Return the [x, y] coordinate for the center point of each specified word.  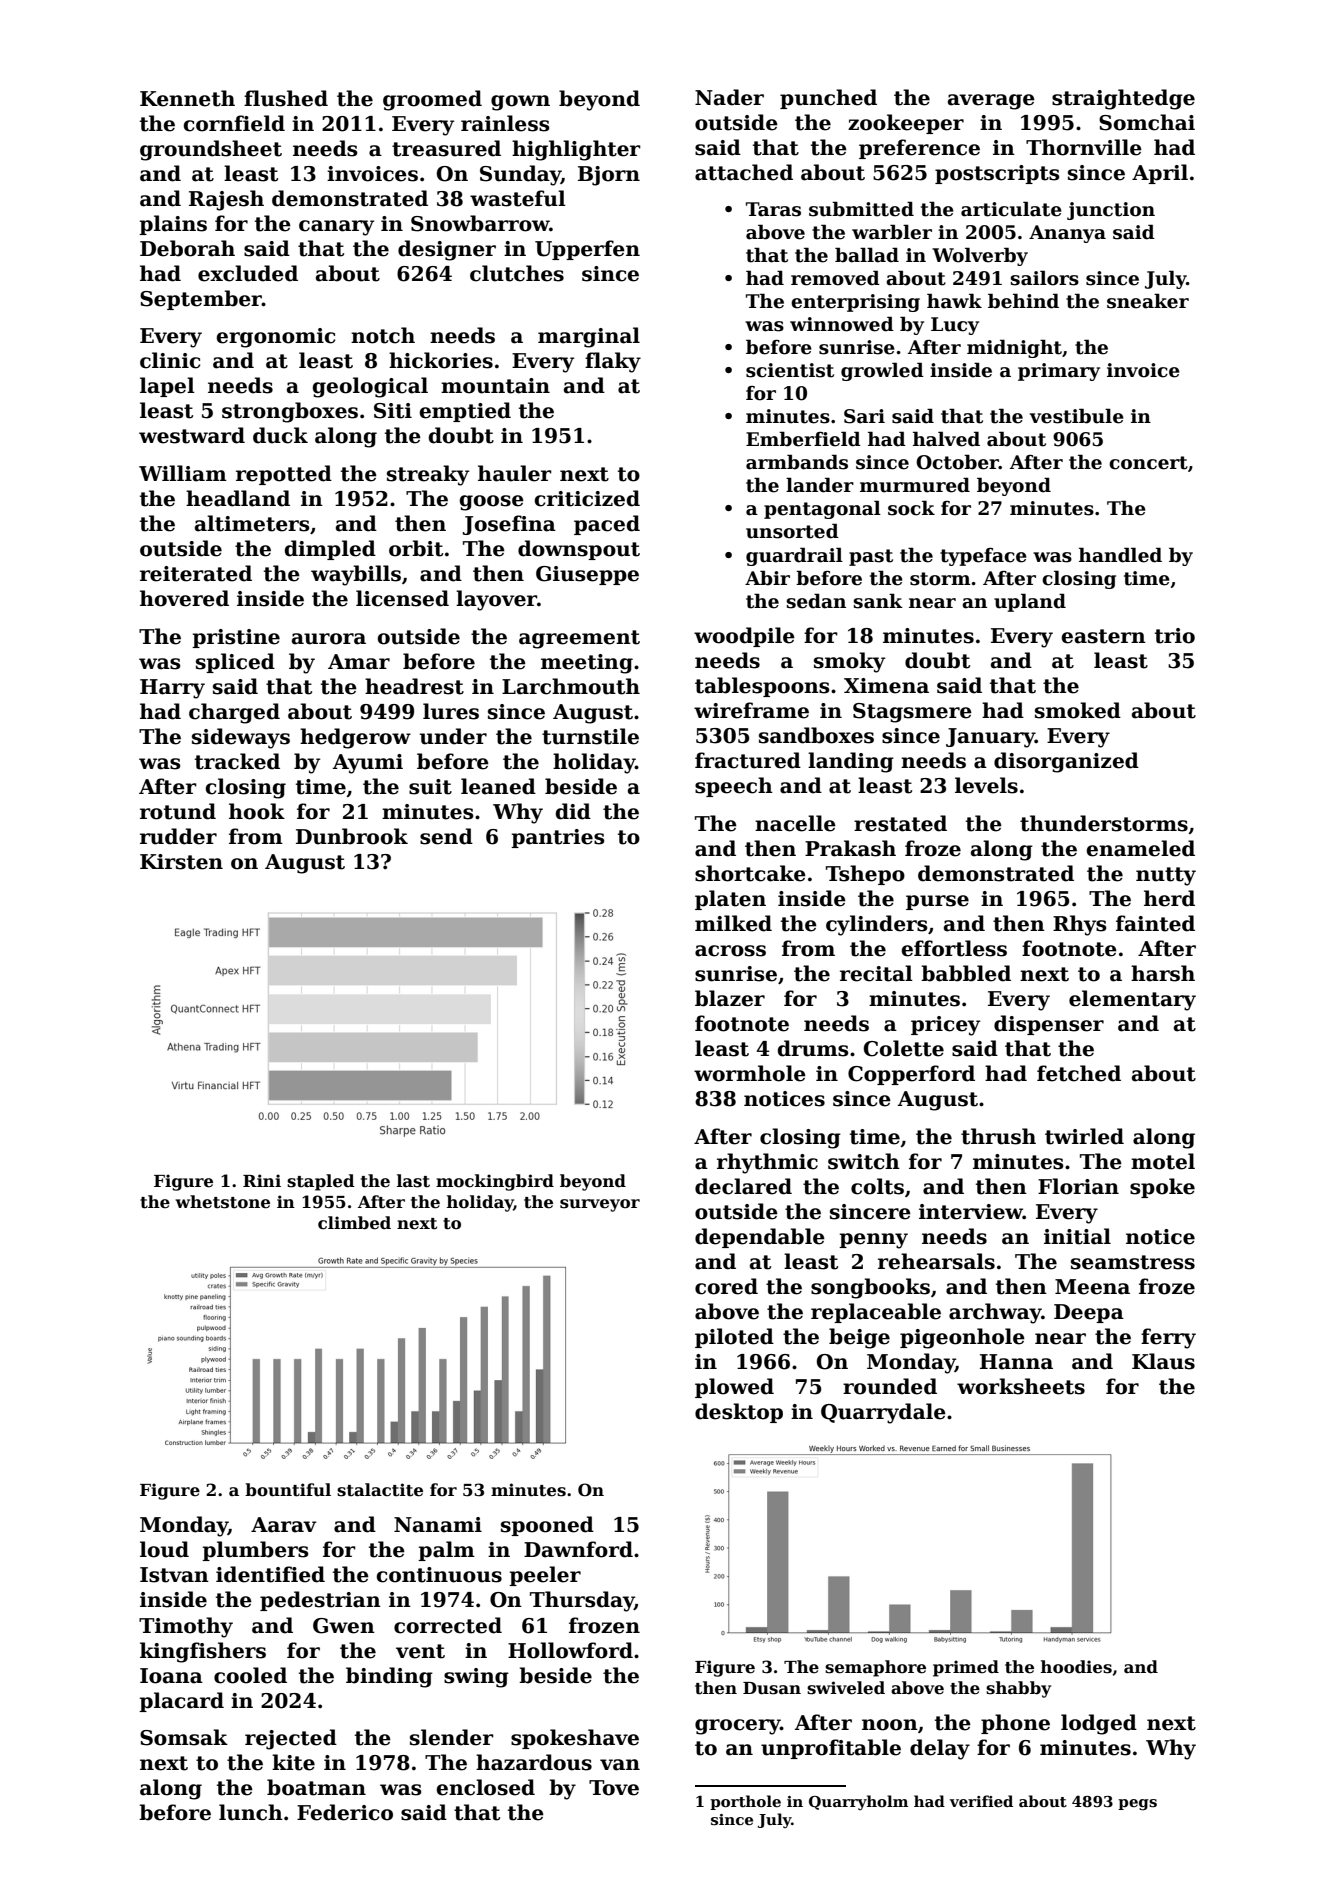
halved [946, 439]
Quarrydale [883, 1413]
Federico [345, 1812]
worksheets [1021, 1386]
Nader [729, 97]
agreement [579, 639]
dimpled [330, 550]
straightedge [1123, 99]
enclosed [486, 1787]
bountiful [288, 1490]
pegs [1137, 1805]
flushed [286, 98]
